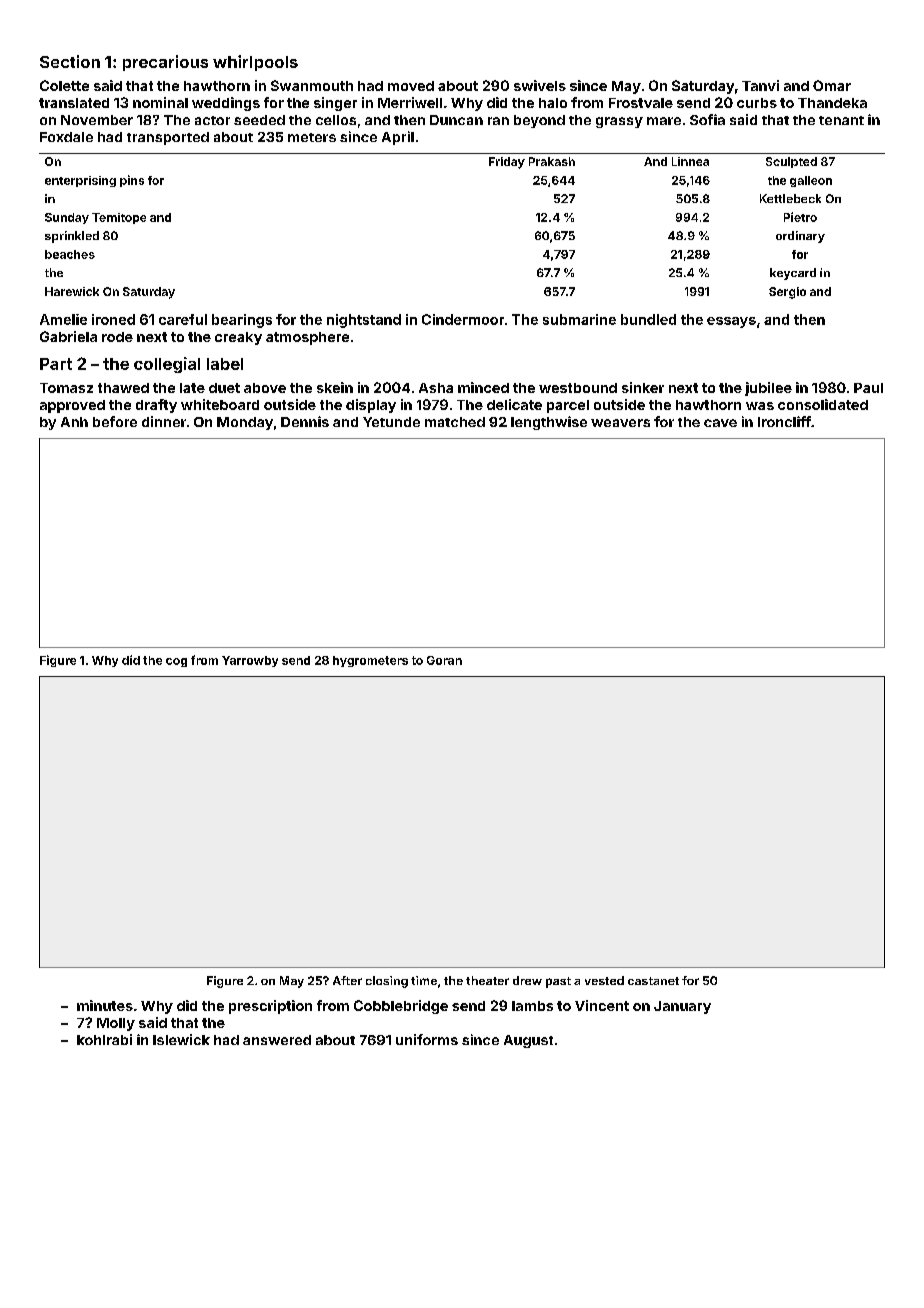 The image size is (924, 1308). What do you see at coordinates (682, 1007) in the screenshot?
I see `January` at bounding box center [682, 1007].
